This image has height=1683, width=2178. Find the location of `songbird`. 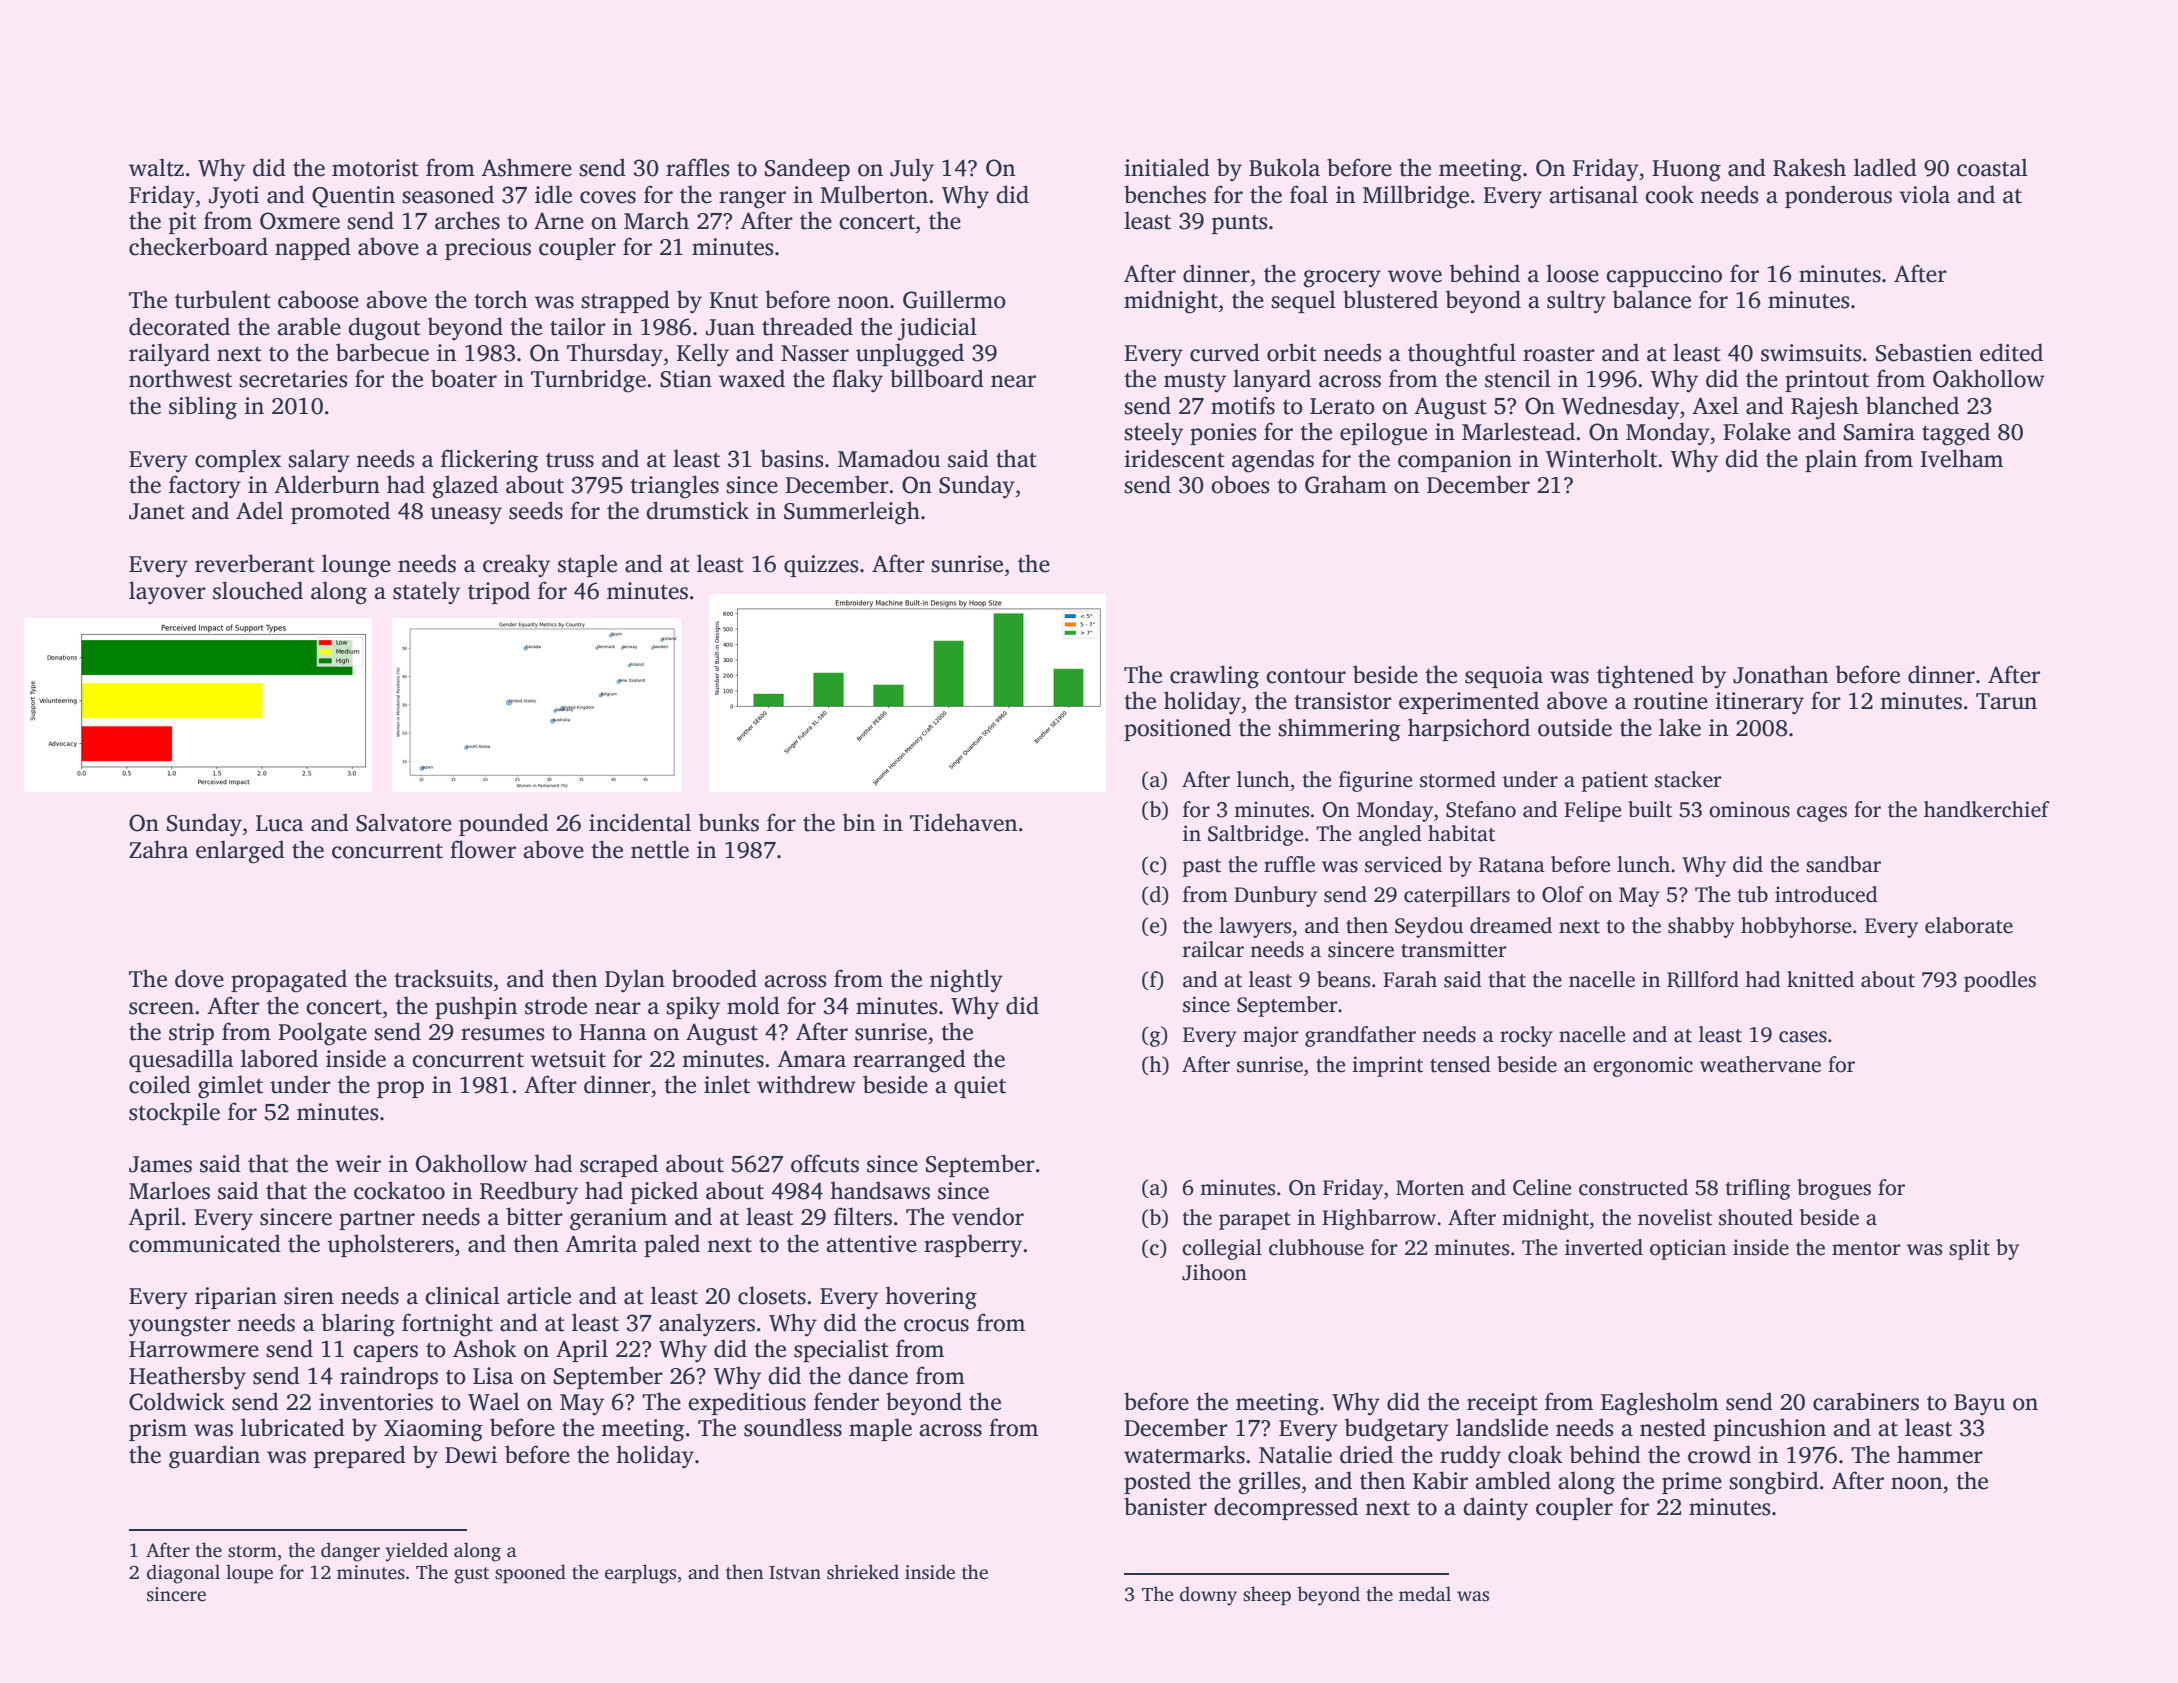

songbird is located at coordinates (1774, 1483).
